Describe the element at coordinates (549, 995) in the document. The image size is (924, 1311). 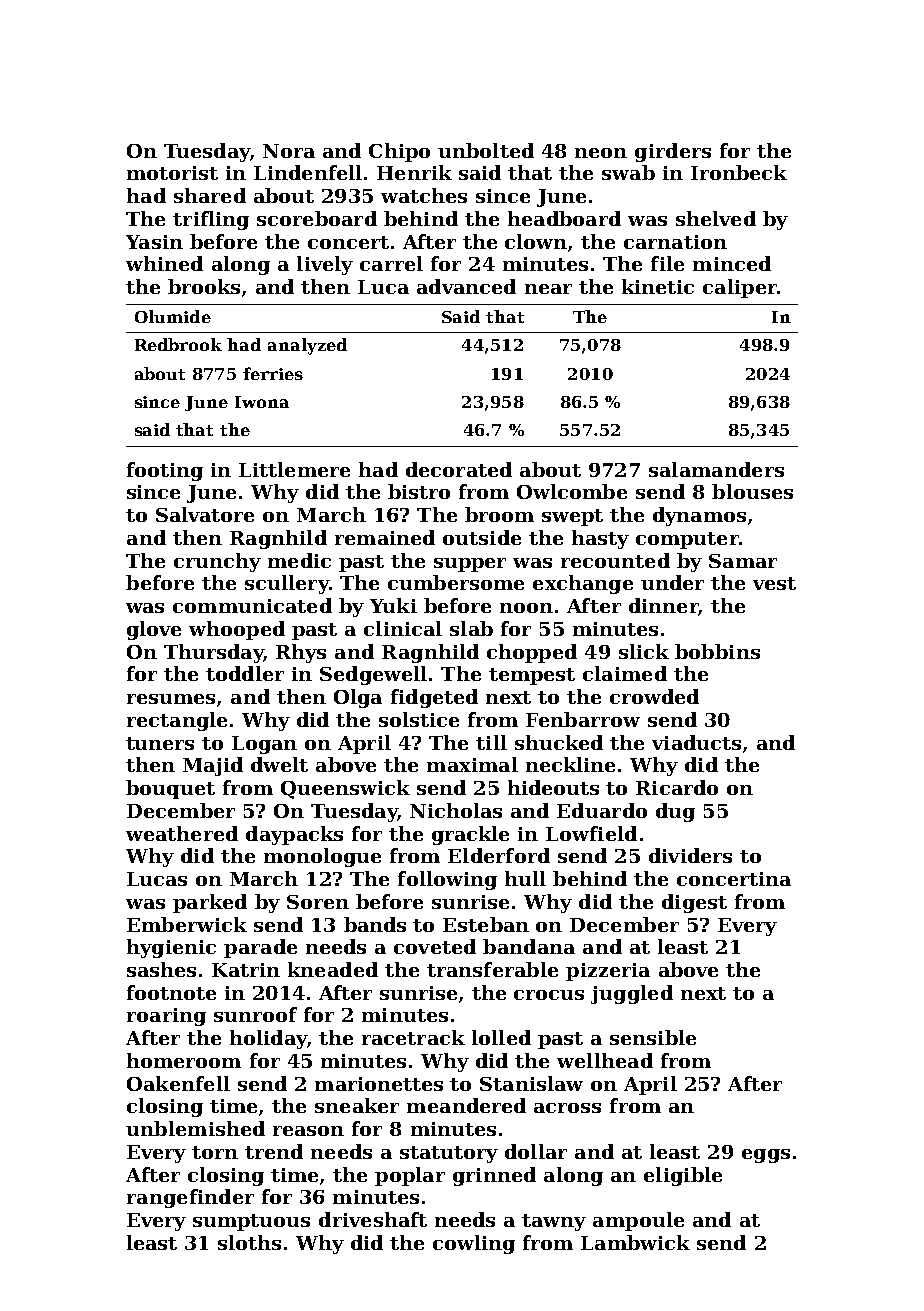
I see `crocus` at that location.
